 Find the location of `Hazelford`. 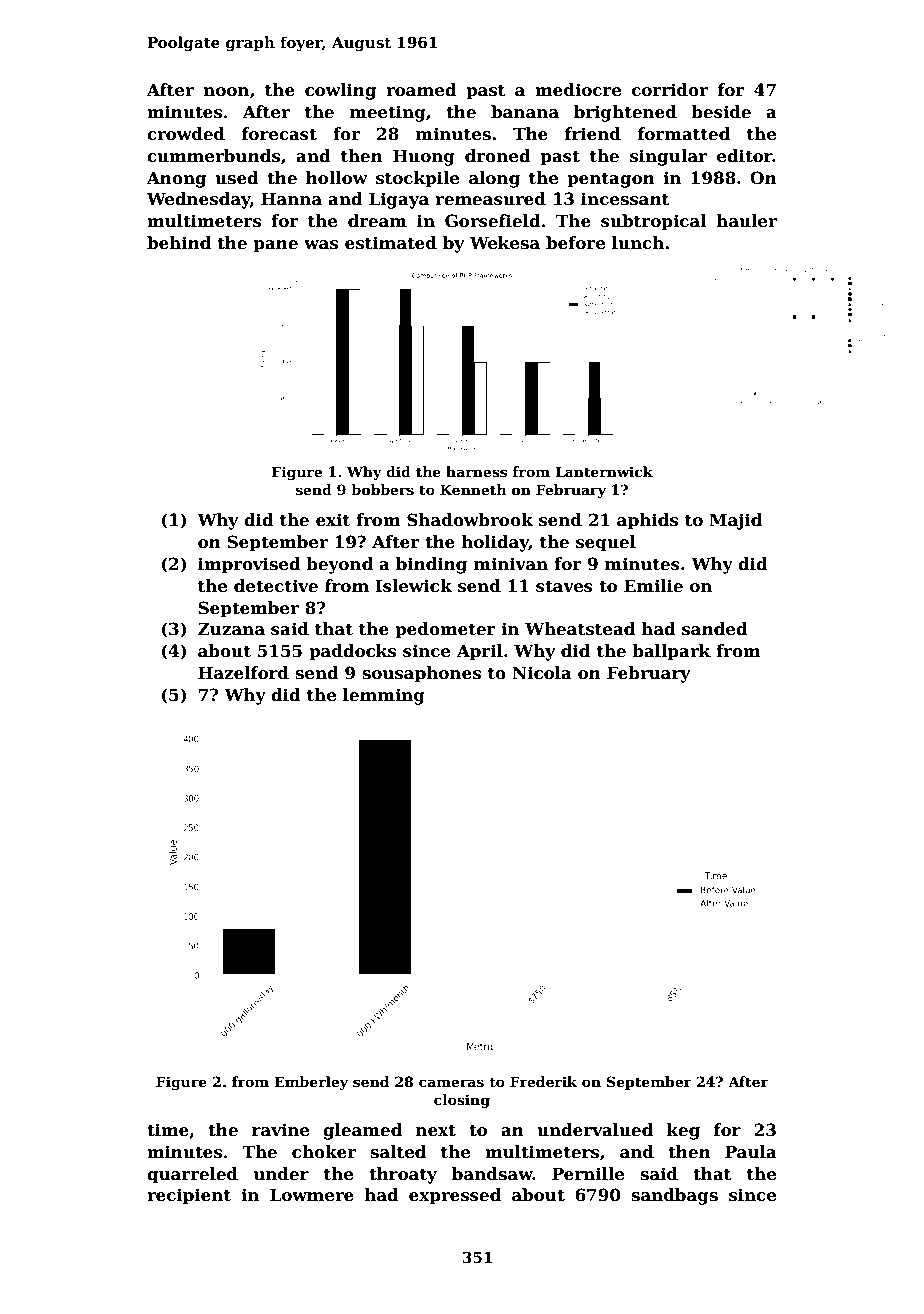

Hazelford is located at coordinates (243, 673).
